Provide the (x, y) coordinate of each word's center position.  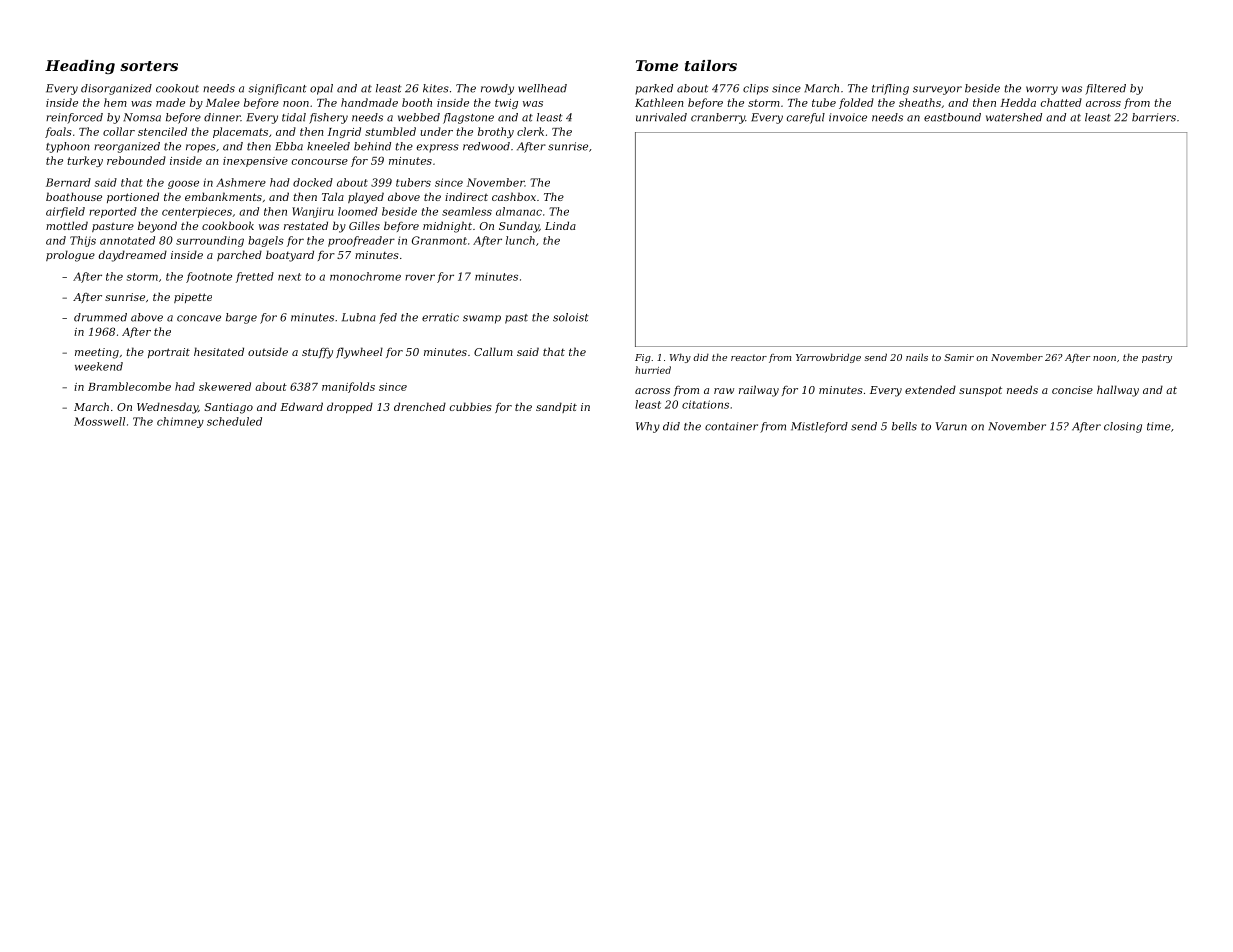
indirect (466, 196)
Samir (959, 357)
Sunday (519, 227)
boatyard (290, 256)
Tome (657, 65)
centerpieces (197, 212)
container (731, 426)
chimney (180, 422)
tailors (711, 65)
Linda (560, 225)
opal (321, 89)
